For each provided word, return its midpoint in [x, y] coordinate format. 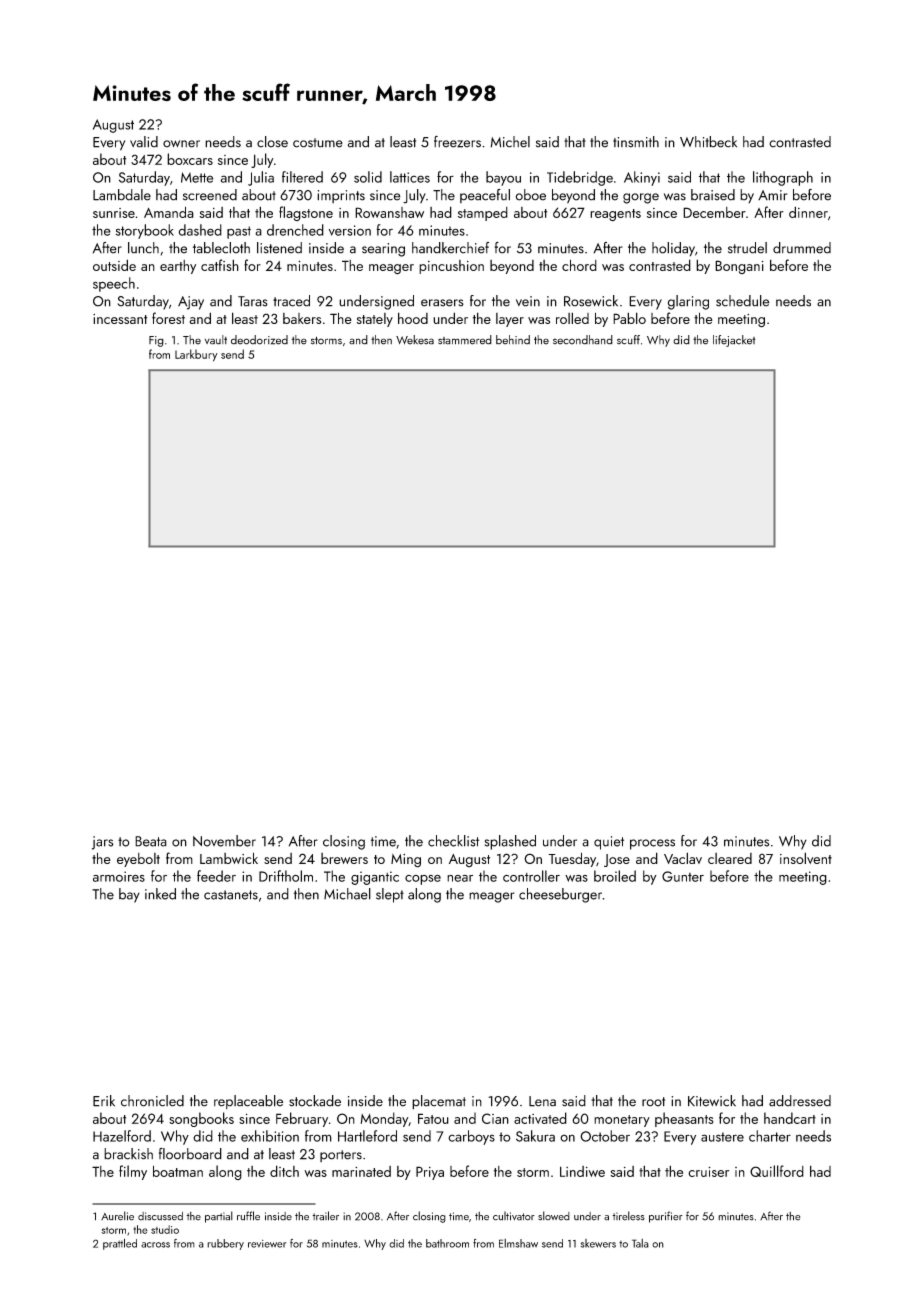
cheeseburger [560, 895]
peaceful [485, 196]
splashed [510, 842]
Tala [640, 1243]
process [652, 844]
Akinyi [642, 178]
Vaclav [683, 858]
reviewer [267, 1244]
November [224, 841]
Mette [197, 177]
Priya [430, 1173]
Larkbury [196, 355]
